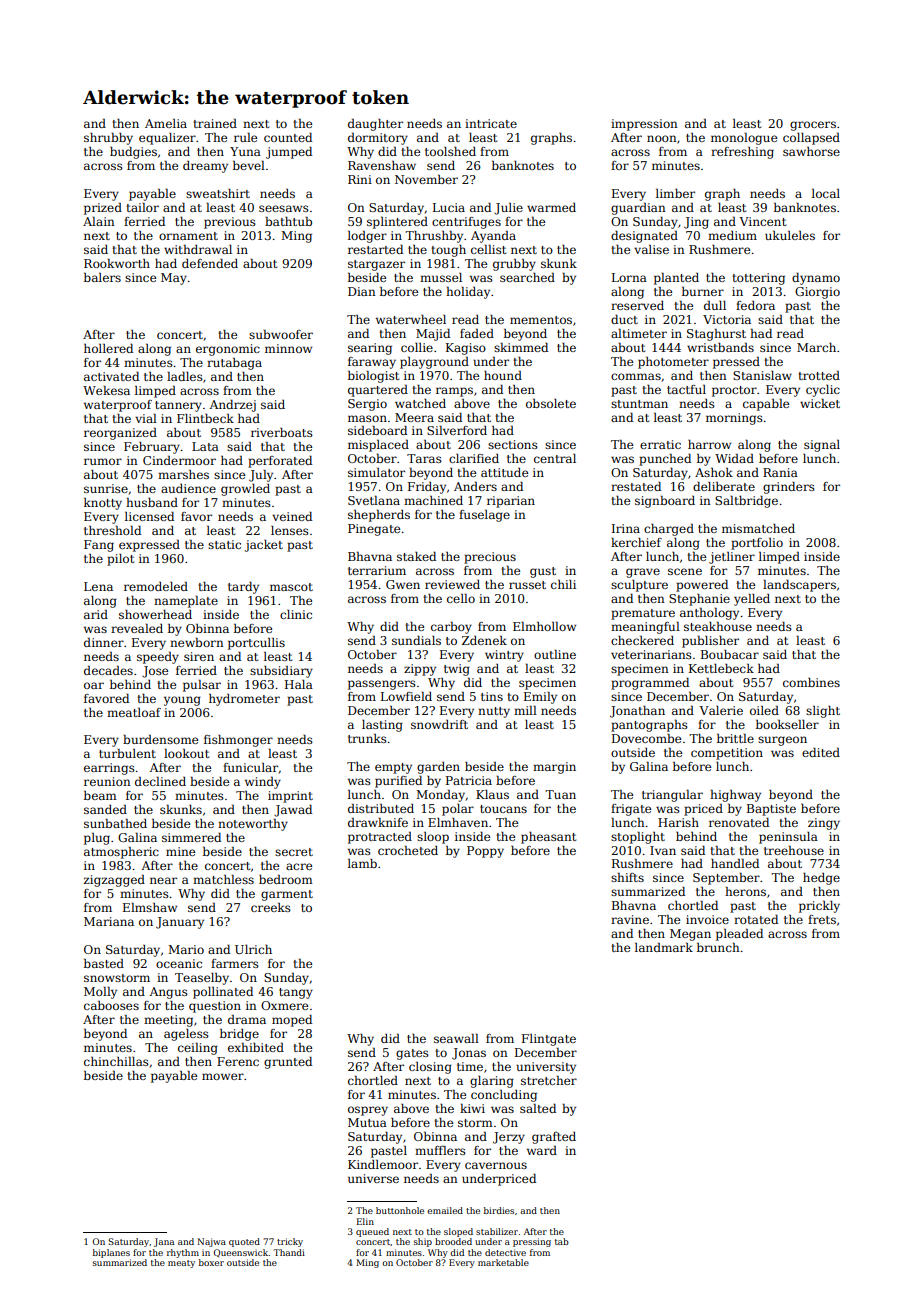 The image size is (924, 1308). Describe the element at coordinates (198, 1049) in the image. I see `ceiling` at that location.
